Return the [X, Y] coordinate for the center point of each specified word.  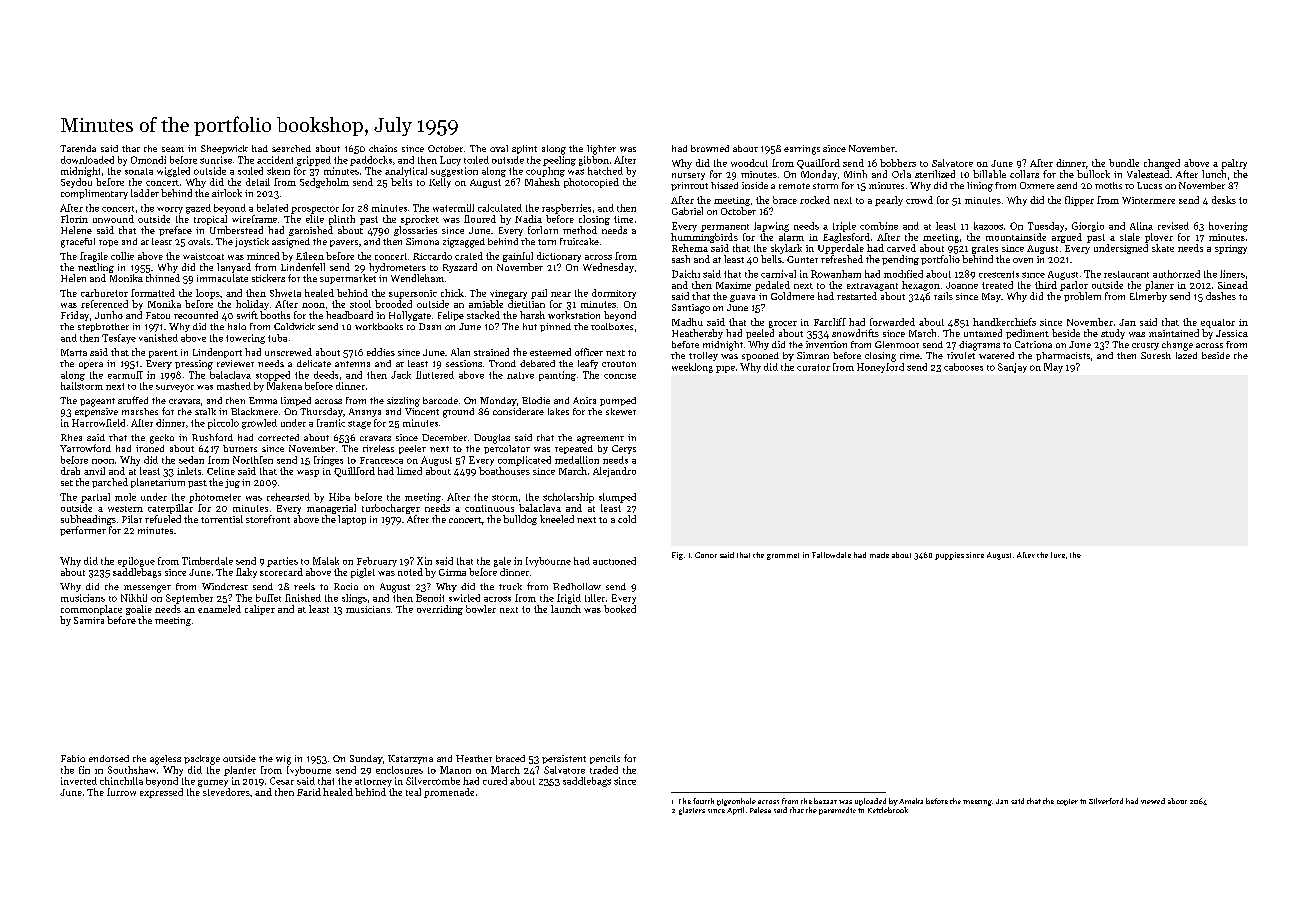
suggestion [454, 172]
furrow [121, 792]
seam [173, 149]
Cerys [624, 449]
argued [1067, 238]
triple [844, 227]
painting [557, 376]
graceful [78, 243]
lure [1058, 555]
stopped [273, 376]
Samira [89, 620]
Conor [706, 555]
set [67, 483]
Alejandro [614, 472]
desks [1224, 200]
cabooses [963, 367]
